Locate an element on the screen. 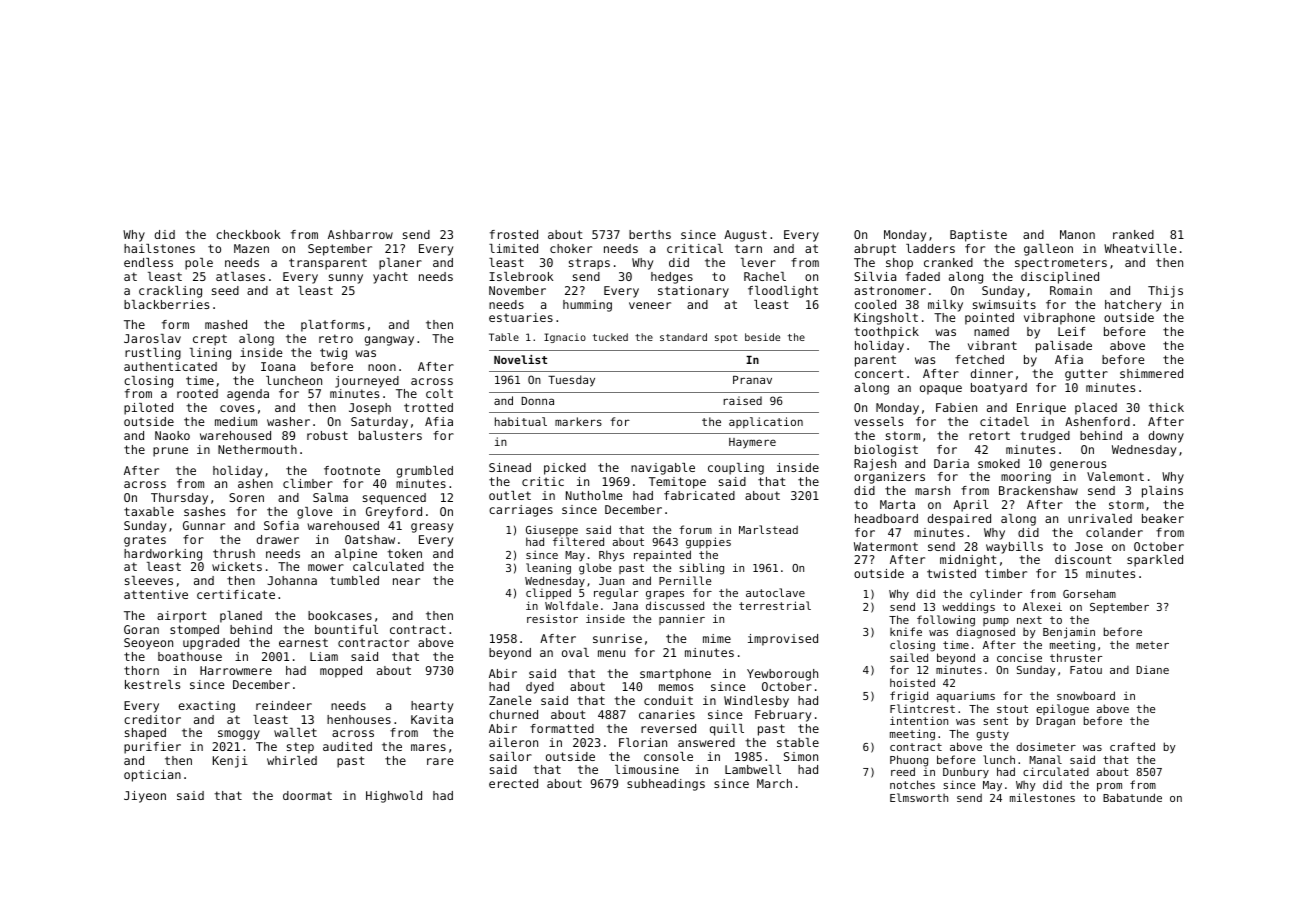 This screenshot has height=924, width=1308. repainted is located at coordinates (662, 555).
